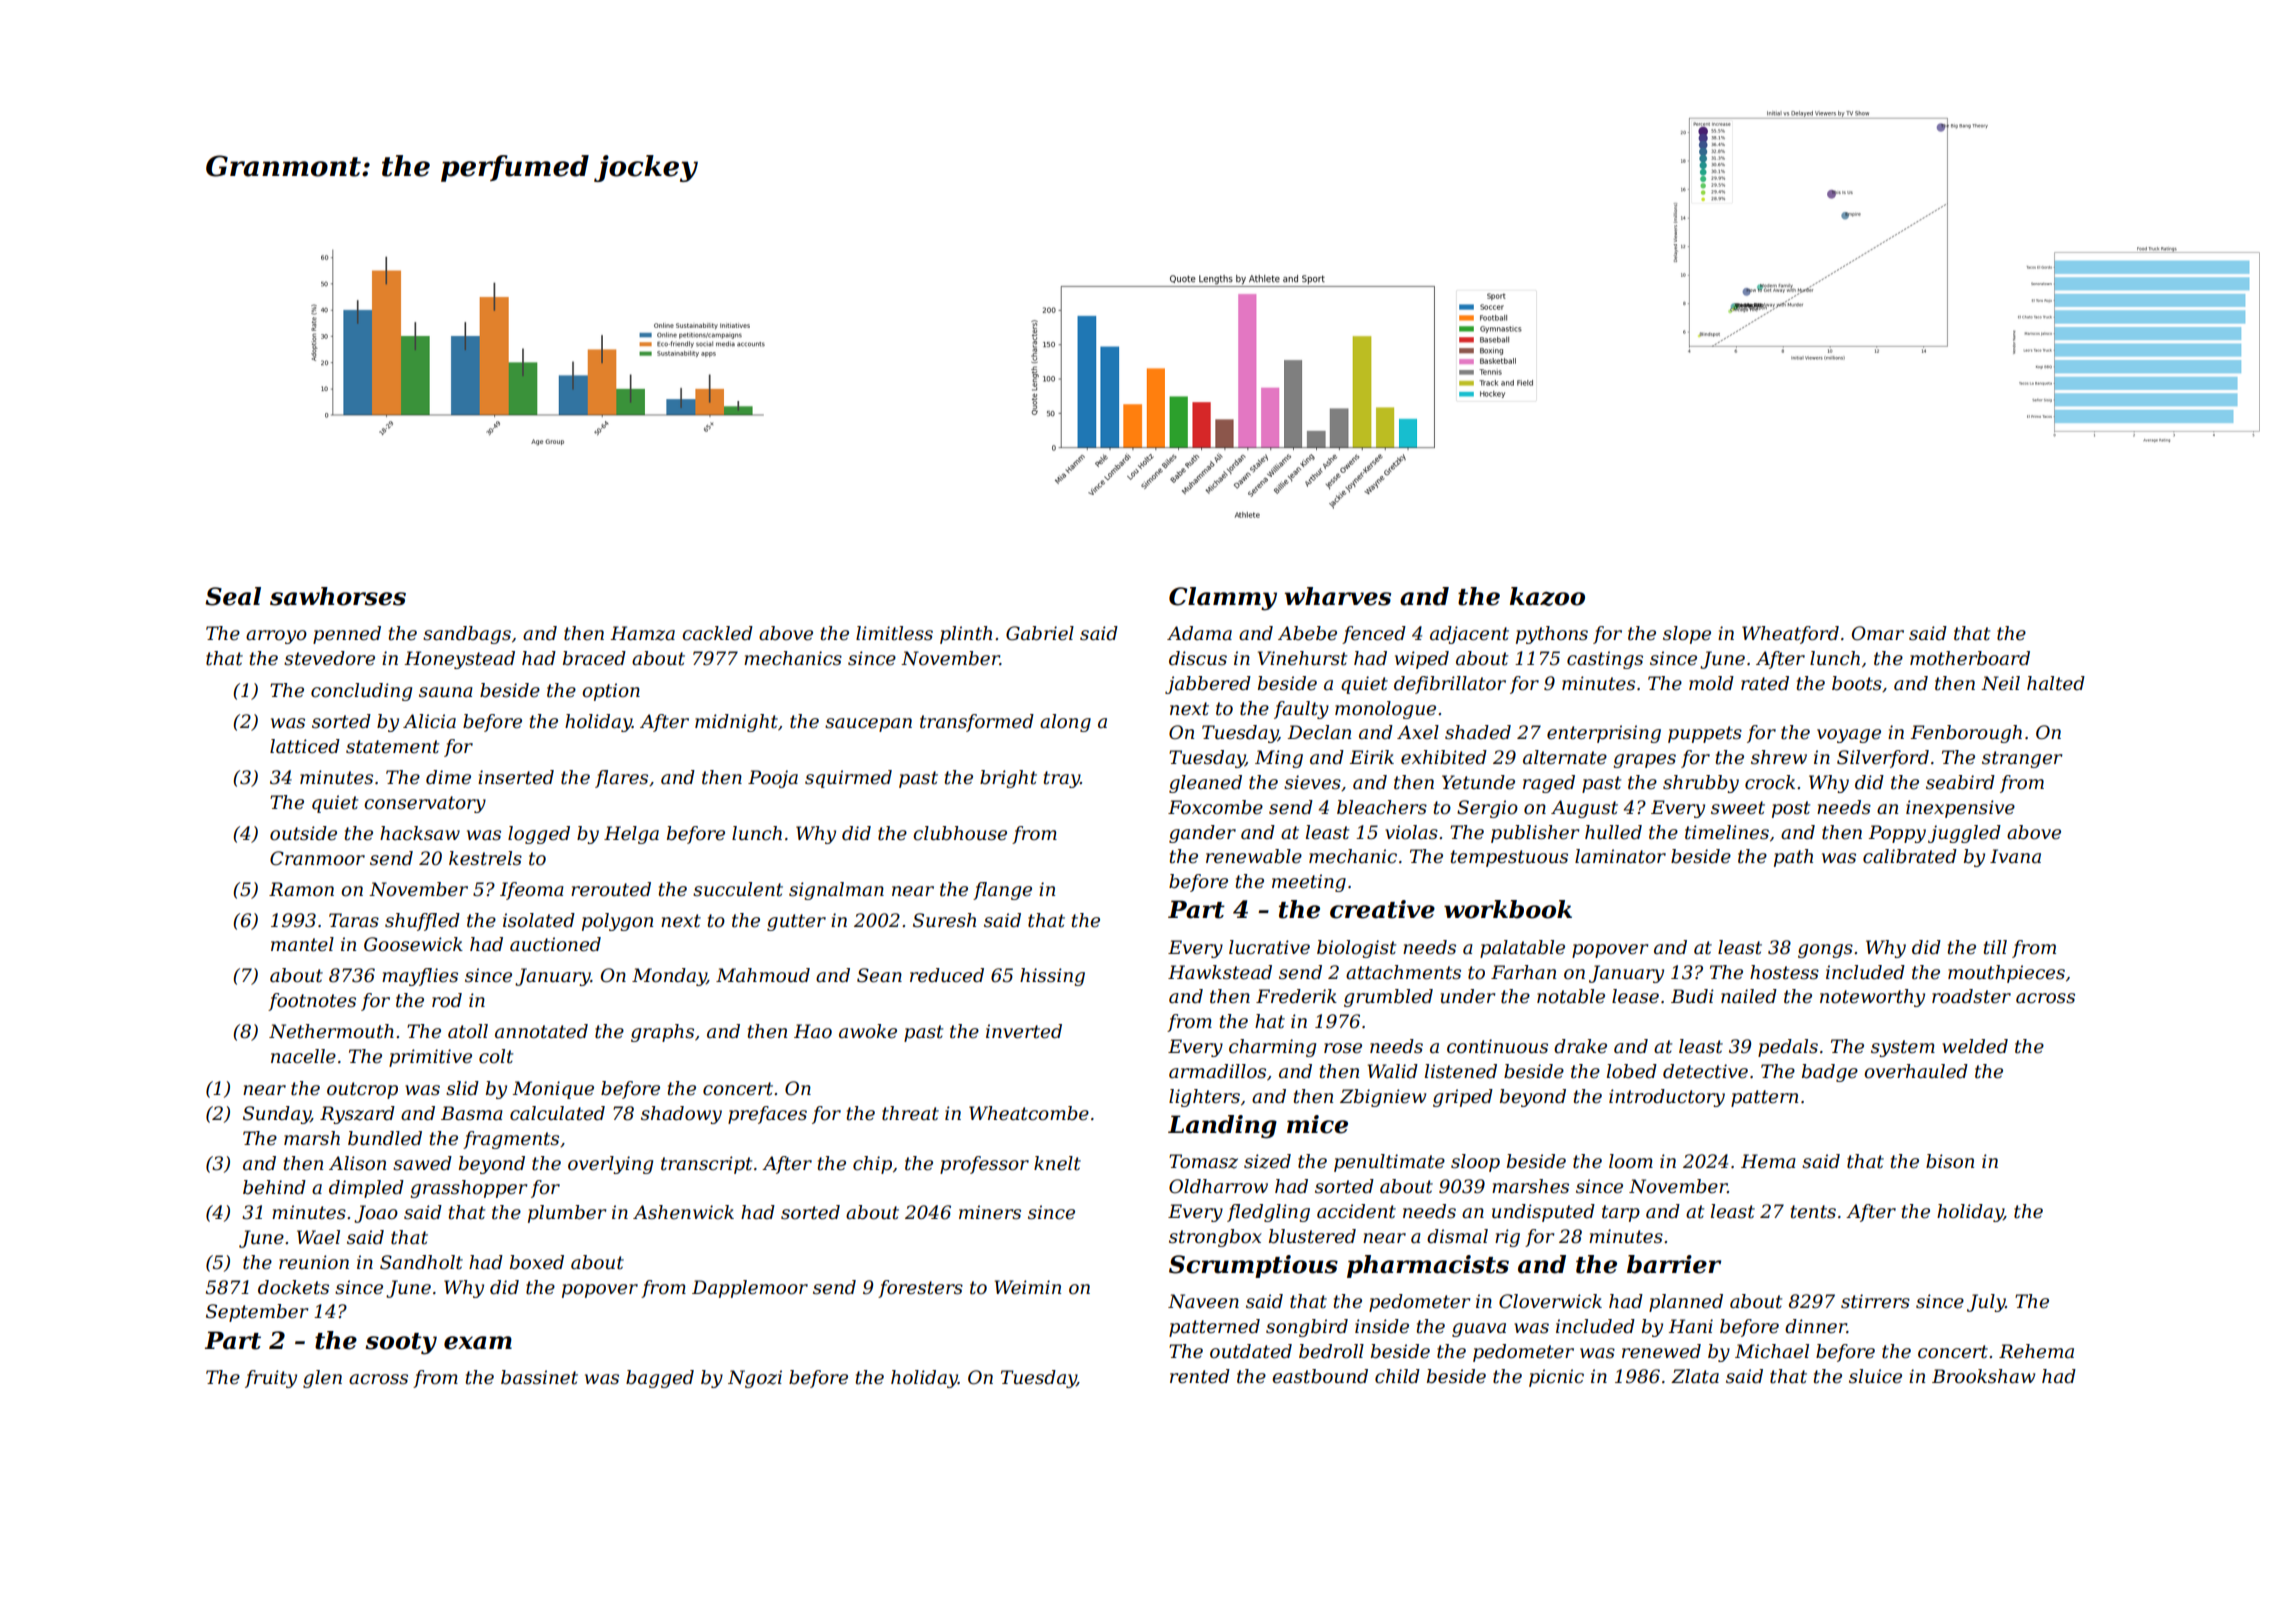  What do you see at coordinates (1202, 834) in the document?
I see `gander` at bounding box center [1202, 834].
